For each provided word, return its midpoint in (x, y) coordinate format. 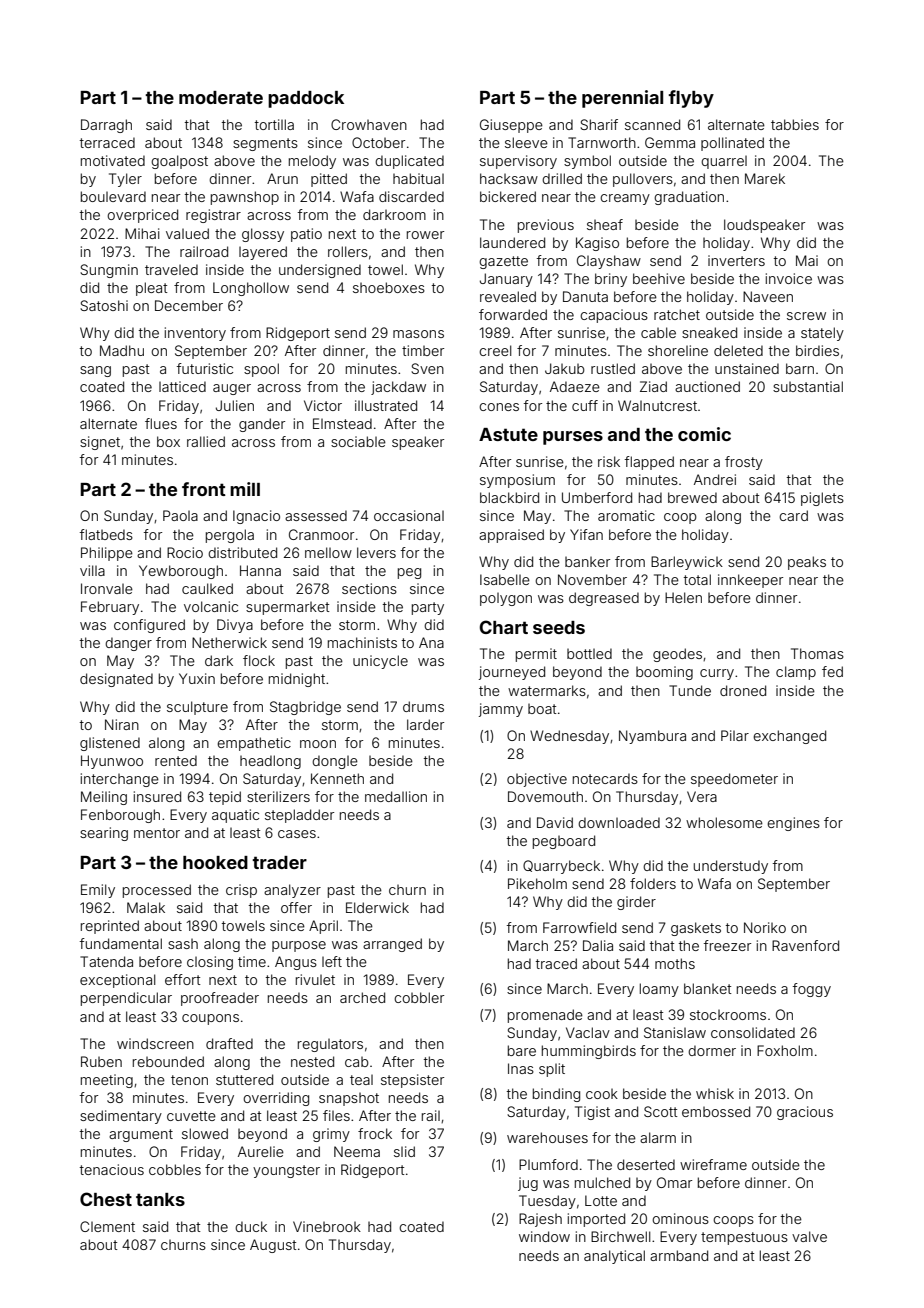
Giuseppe (511, 126)
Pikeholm (537, 883)
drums (423, 706)
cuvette (191, 1116)
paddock (306, 99)
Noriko (765, 927)
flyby (691, 99)
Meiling (104, 798)
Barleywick (687, 563)
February (110, 608)
